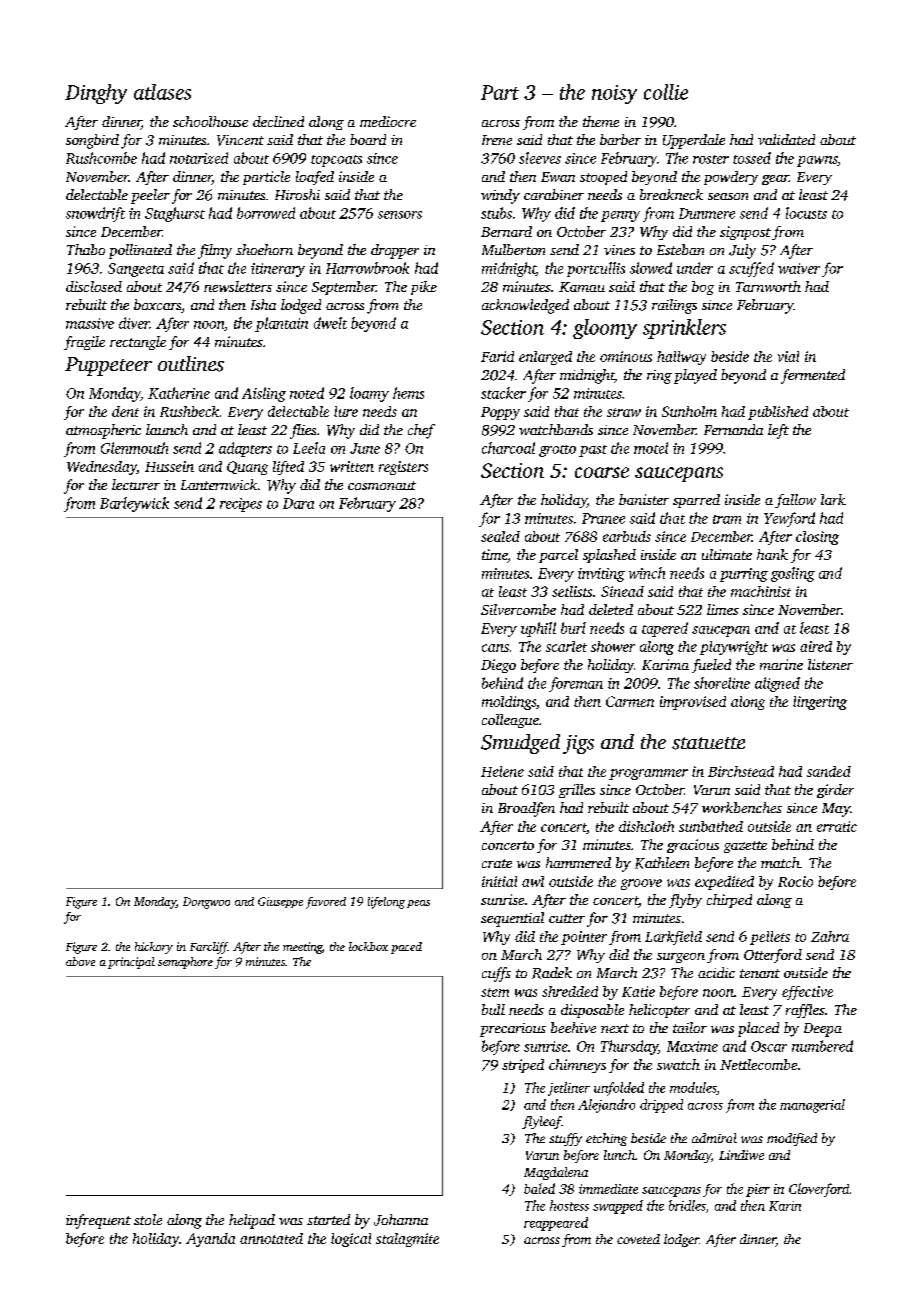 This image has height=1308, width=924. Describe the element at coordinates (125, 411) in the image. I see `dent` at that location.
